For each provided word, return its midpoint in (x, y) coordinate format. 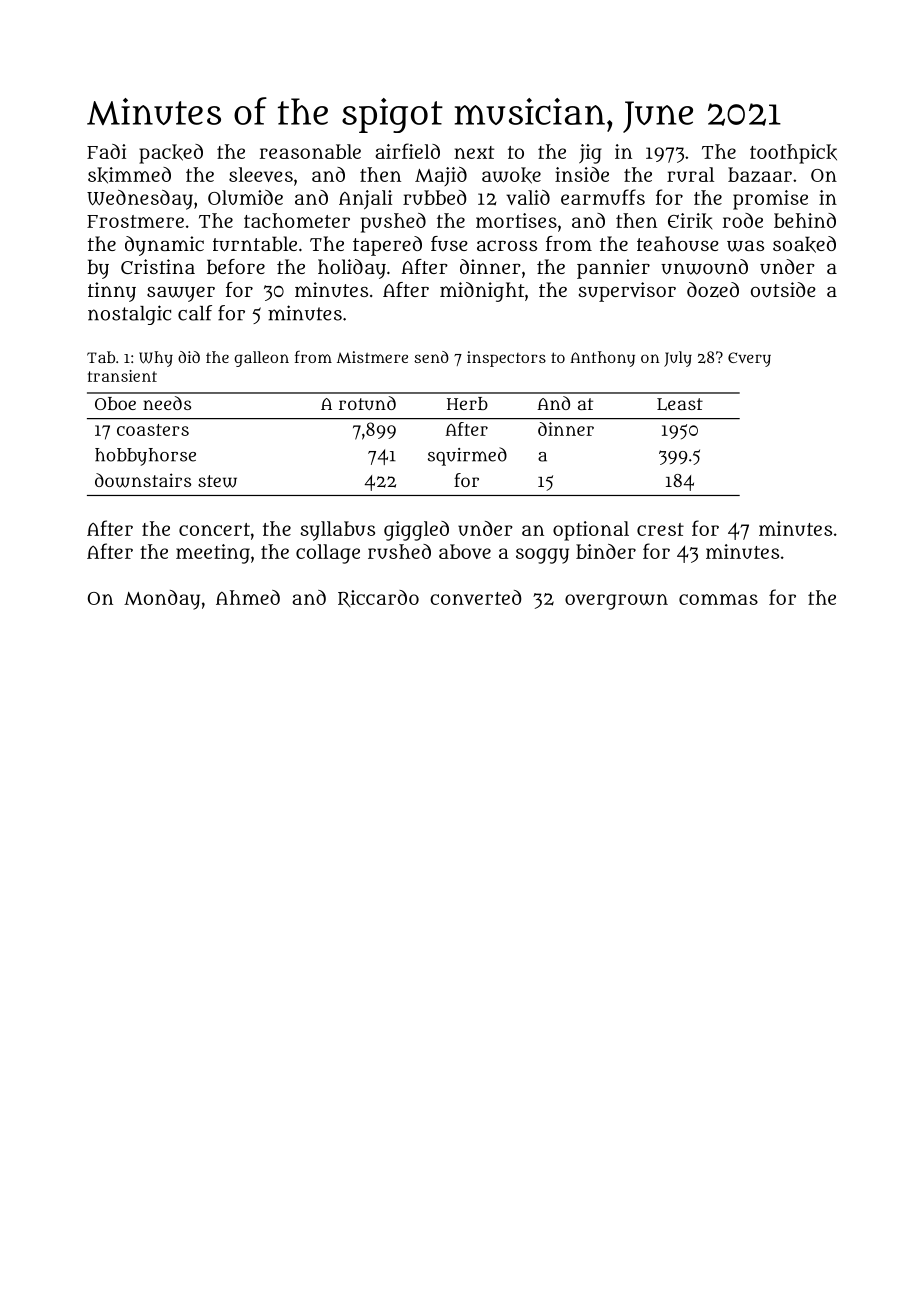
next (474, 152)
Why (156, 359)
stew (217, 481)
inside (582, 174)
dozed (713, 290)
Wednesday (140, 200)
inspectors (506, 359)
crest (660, 529)
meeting (213, 554)
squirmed (467, 456)
